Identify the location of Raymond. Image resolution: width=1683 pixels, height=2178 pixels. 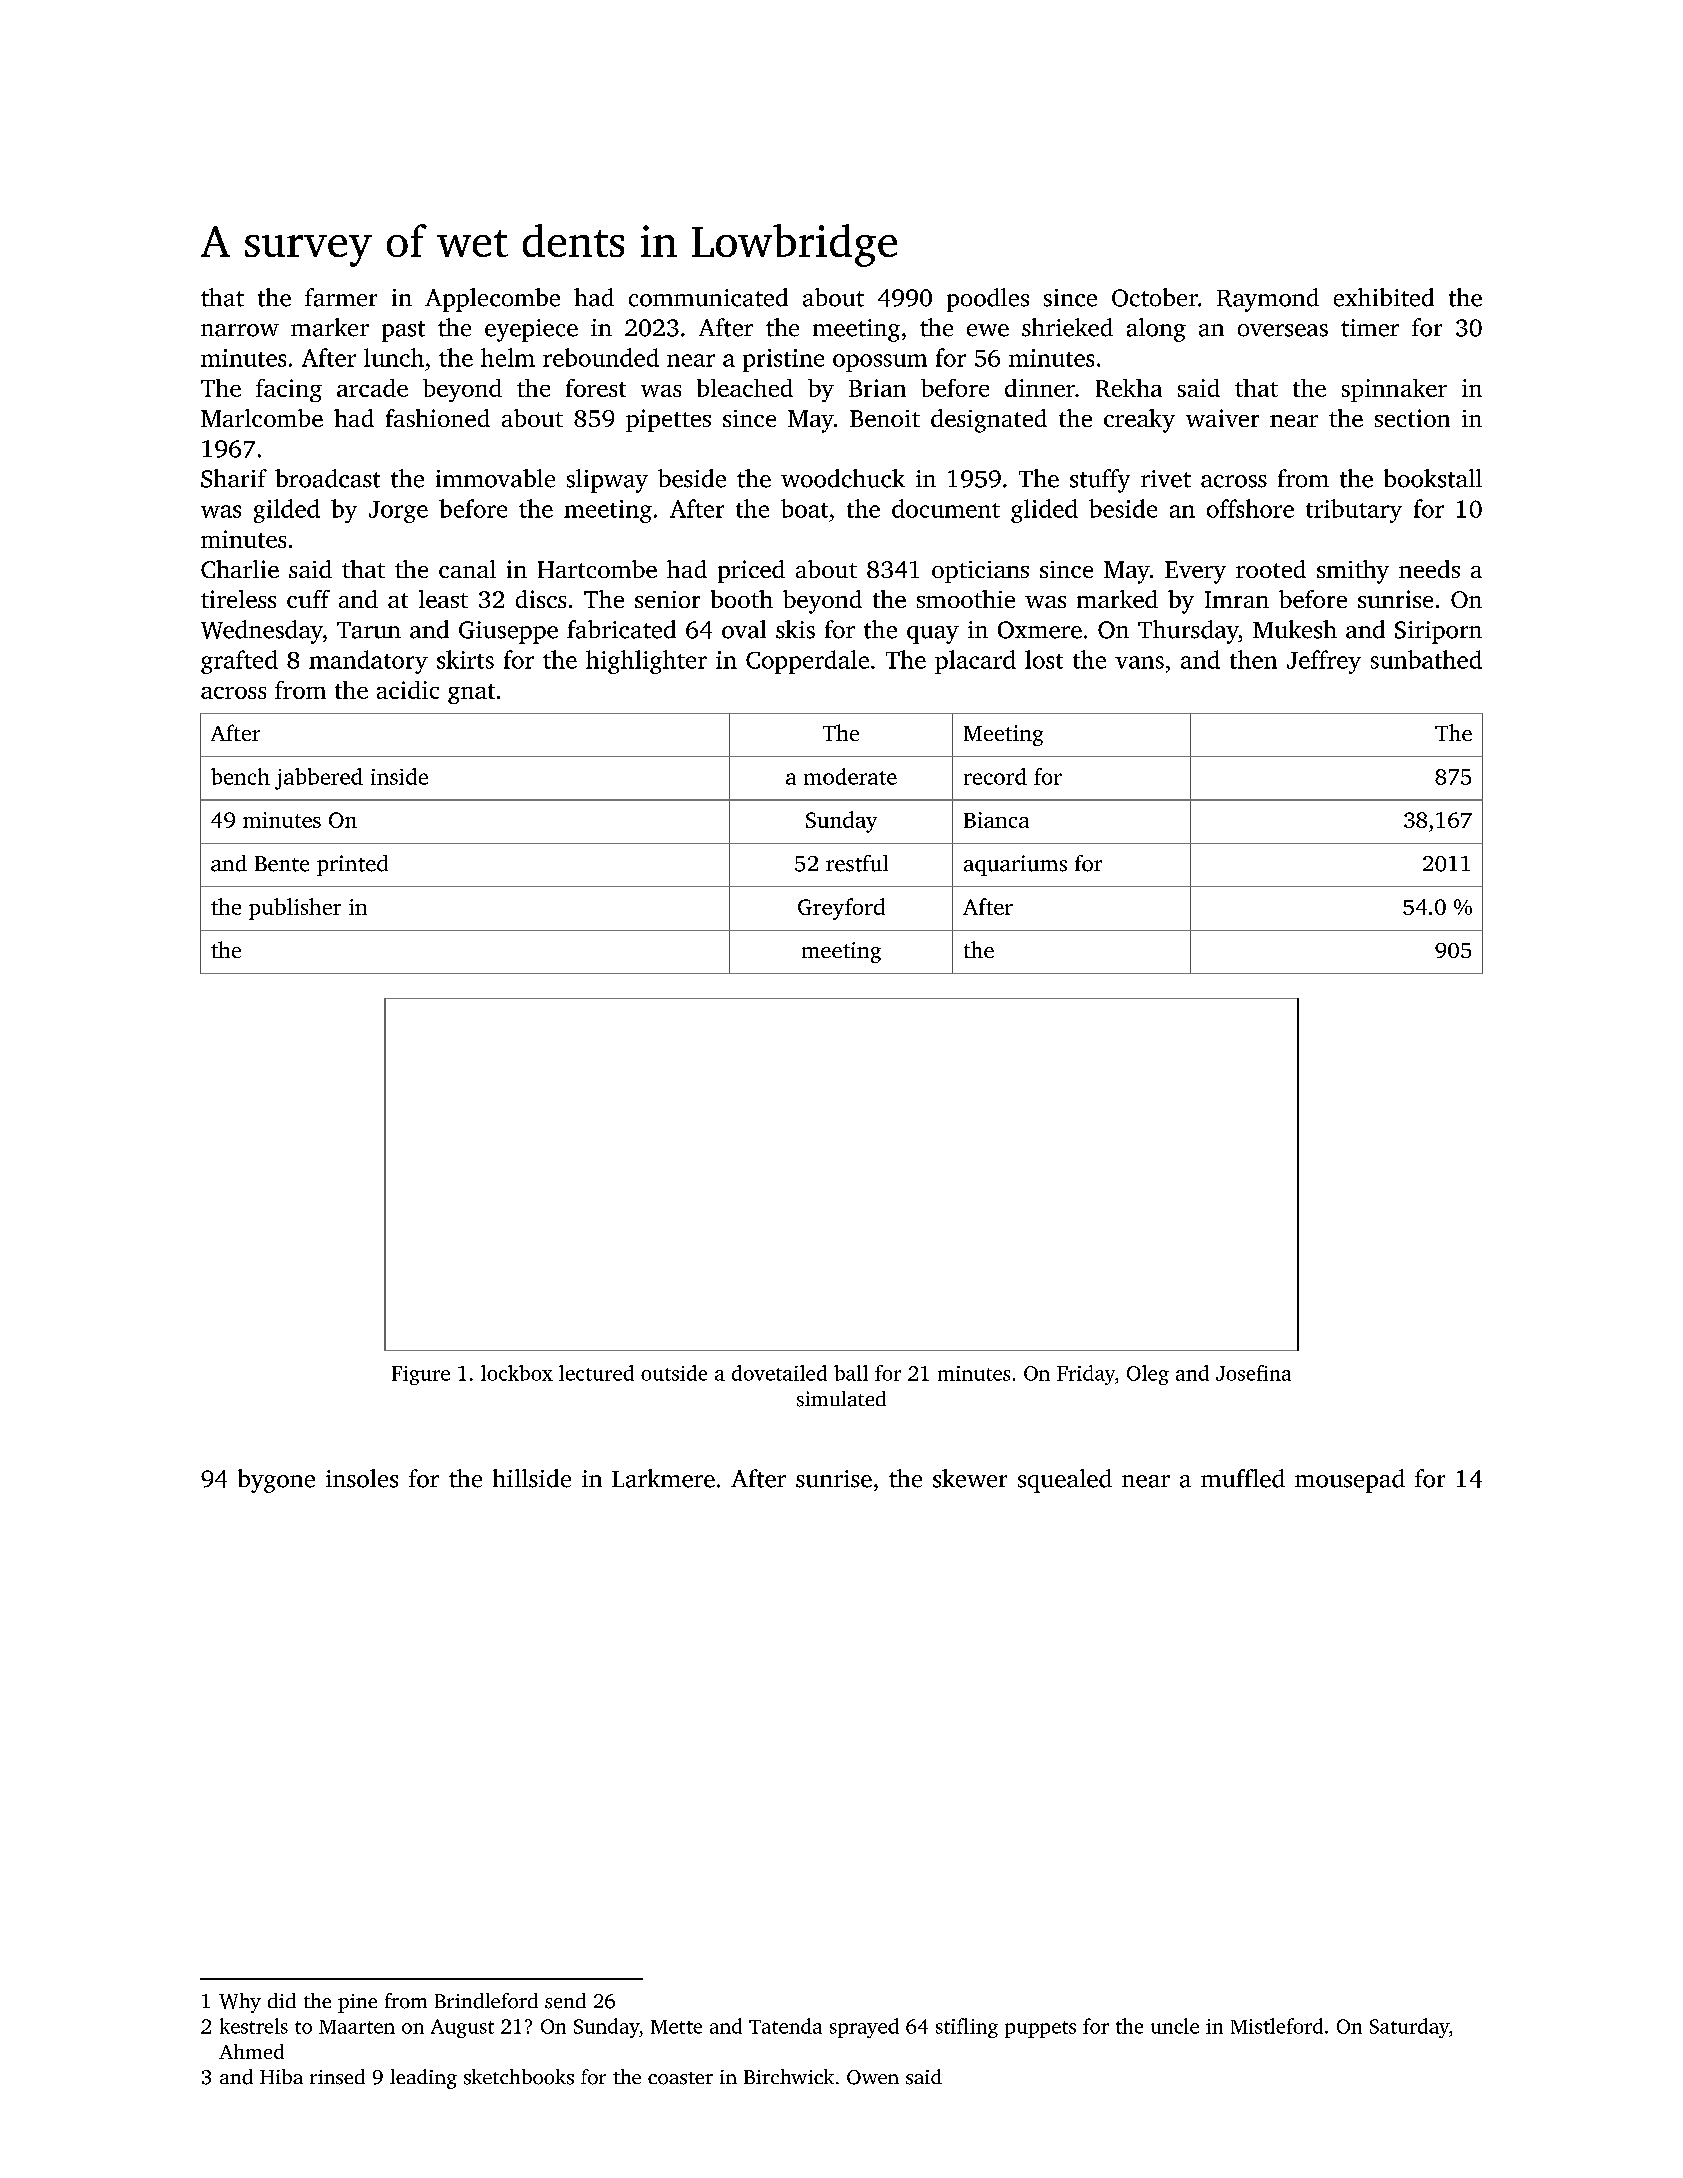
(1268, 300).
